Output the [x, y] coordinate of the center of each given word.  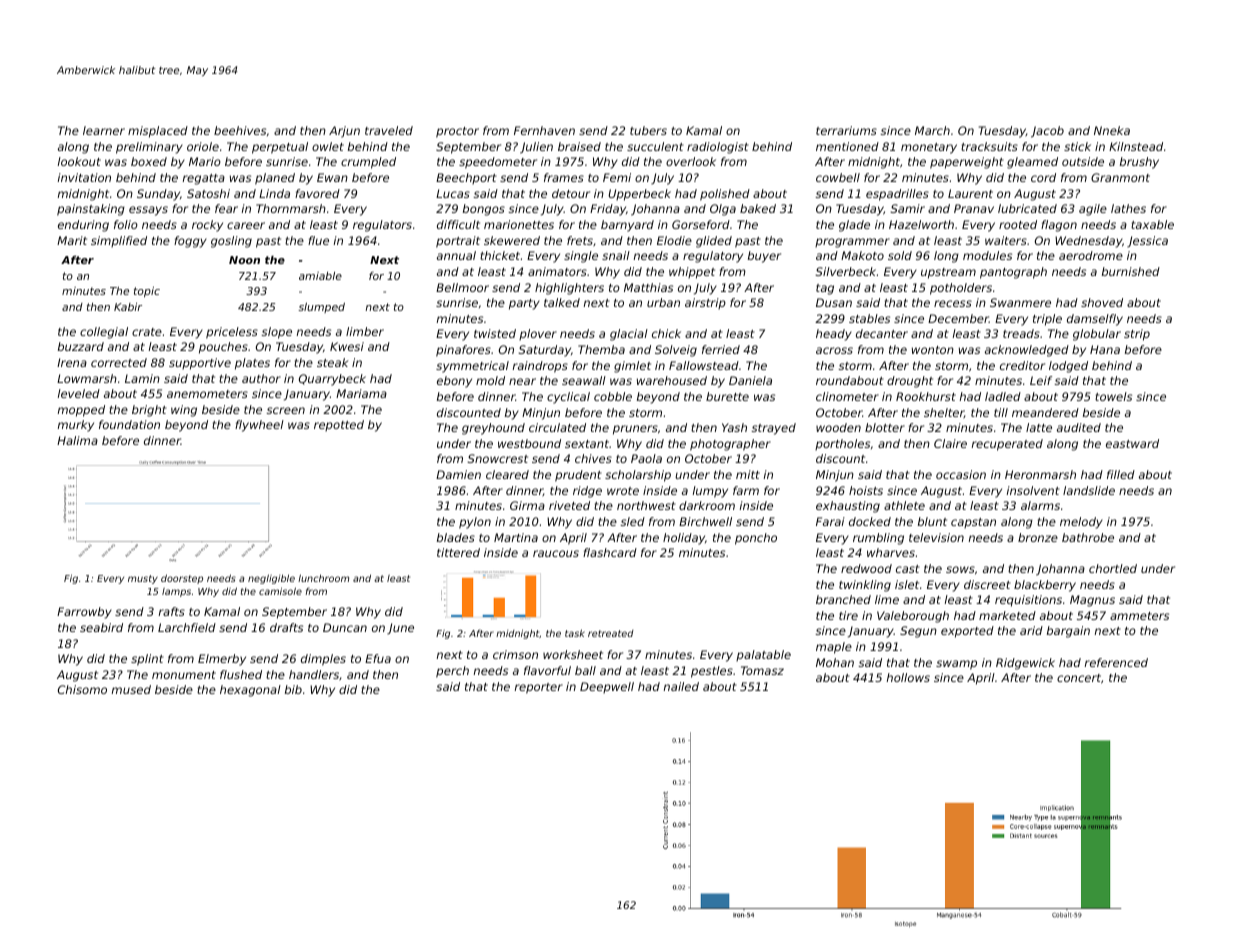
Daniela [750, 380]
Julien [536, 148]
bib [293, 689]
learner [104, 130]
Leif [1041, 380]
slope [277, 333]
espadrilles [897, 195]
